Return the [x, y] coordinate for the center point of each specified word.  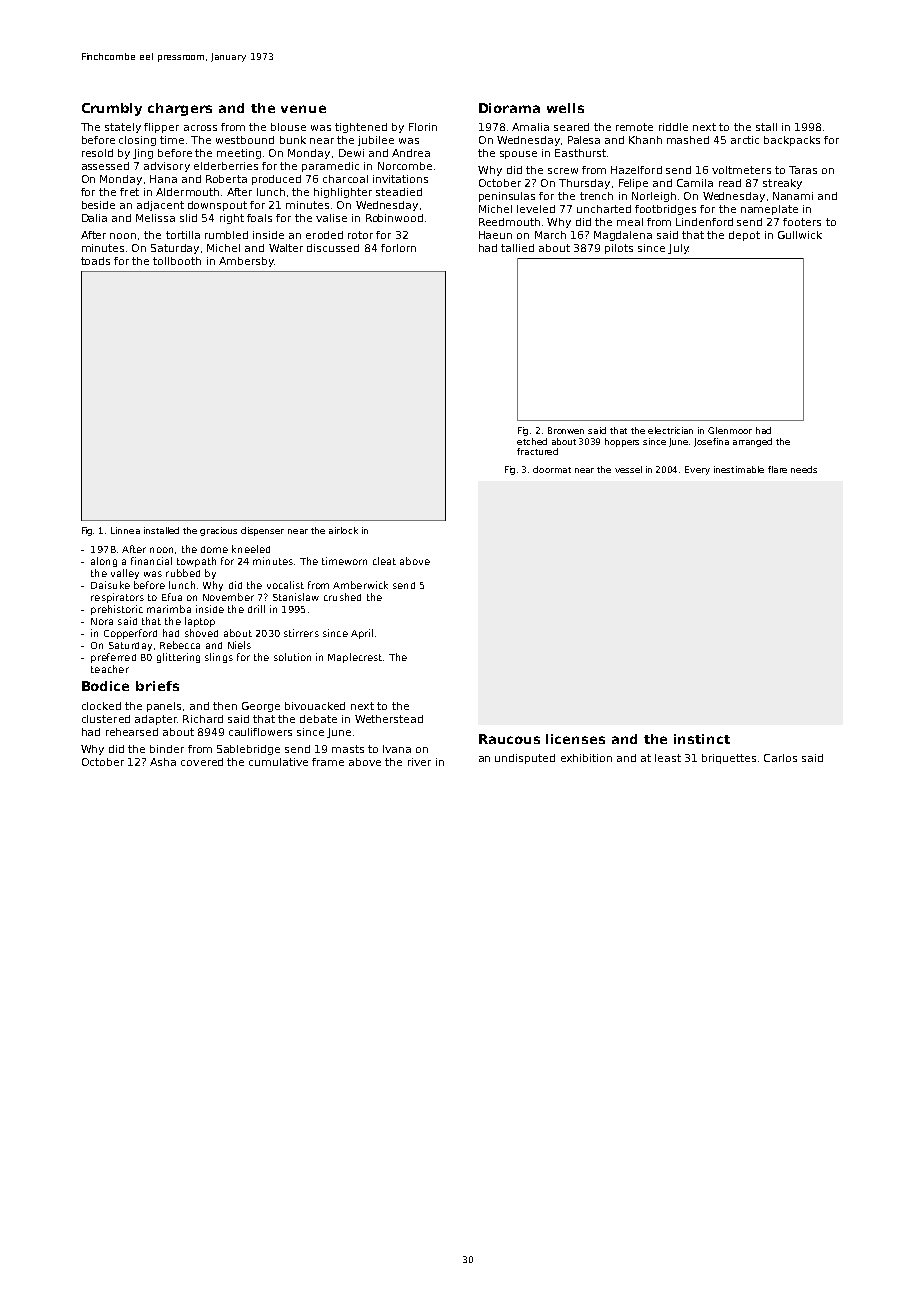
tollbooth [177, 261]
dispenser [262, 531]
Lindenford [704, 222]
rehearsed [132, 732]
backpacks [792, 141]
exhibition [586, 758]
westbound [245, 140]
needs [804, 469]
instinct [702, 739]
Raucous [509, 739]
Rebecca [180, 645]
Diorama [509, 108]
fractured [537, 451]
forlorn [398, 248]
